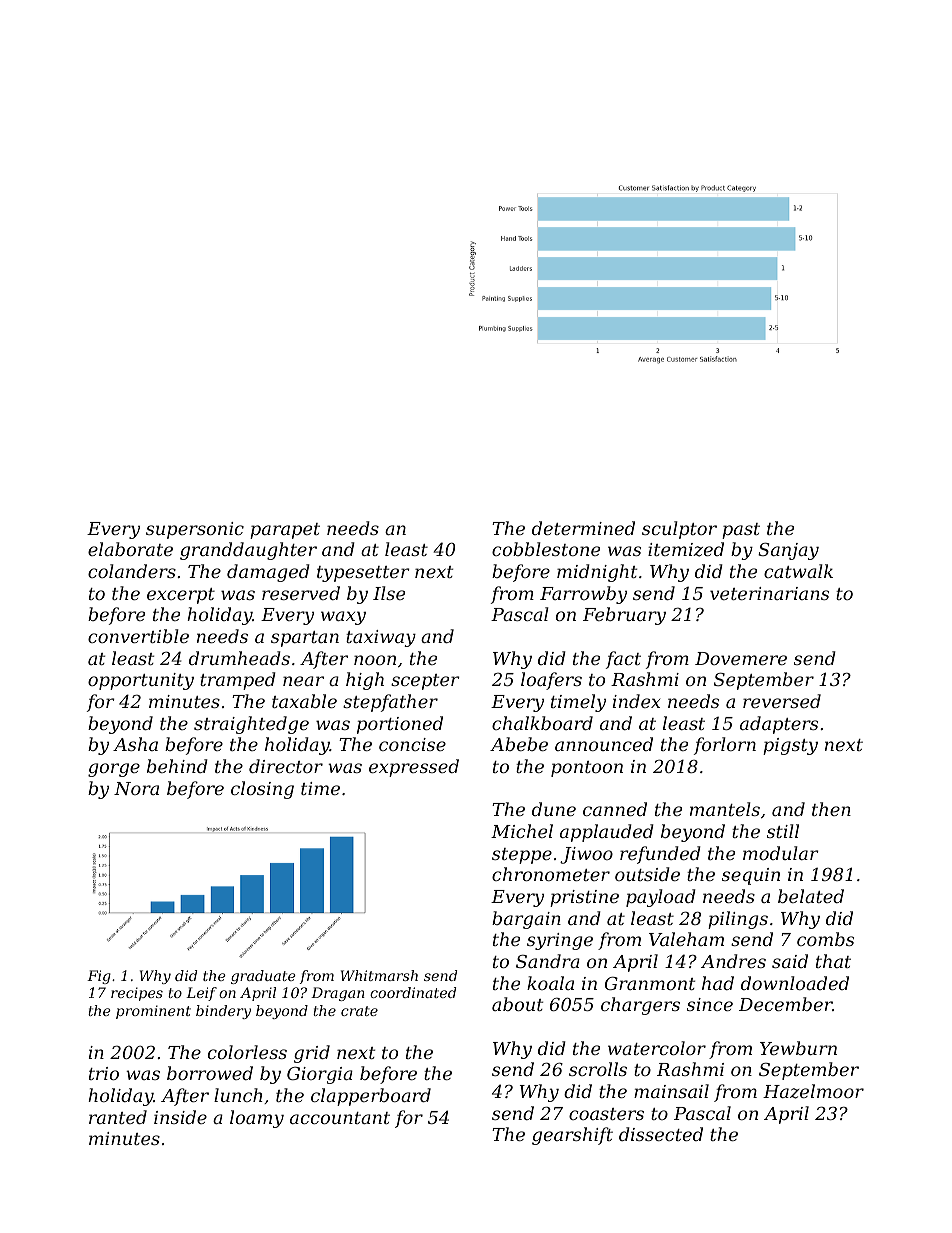 This page has height=1233, width=952. I want to click on closing, so click(262, 790).
